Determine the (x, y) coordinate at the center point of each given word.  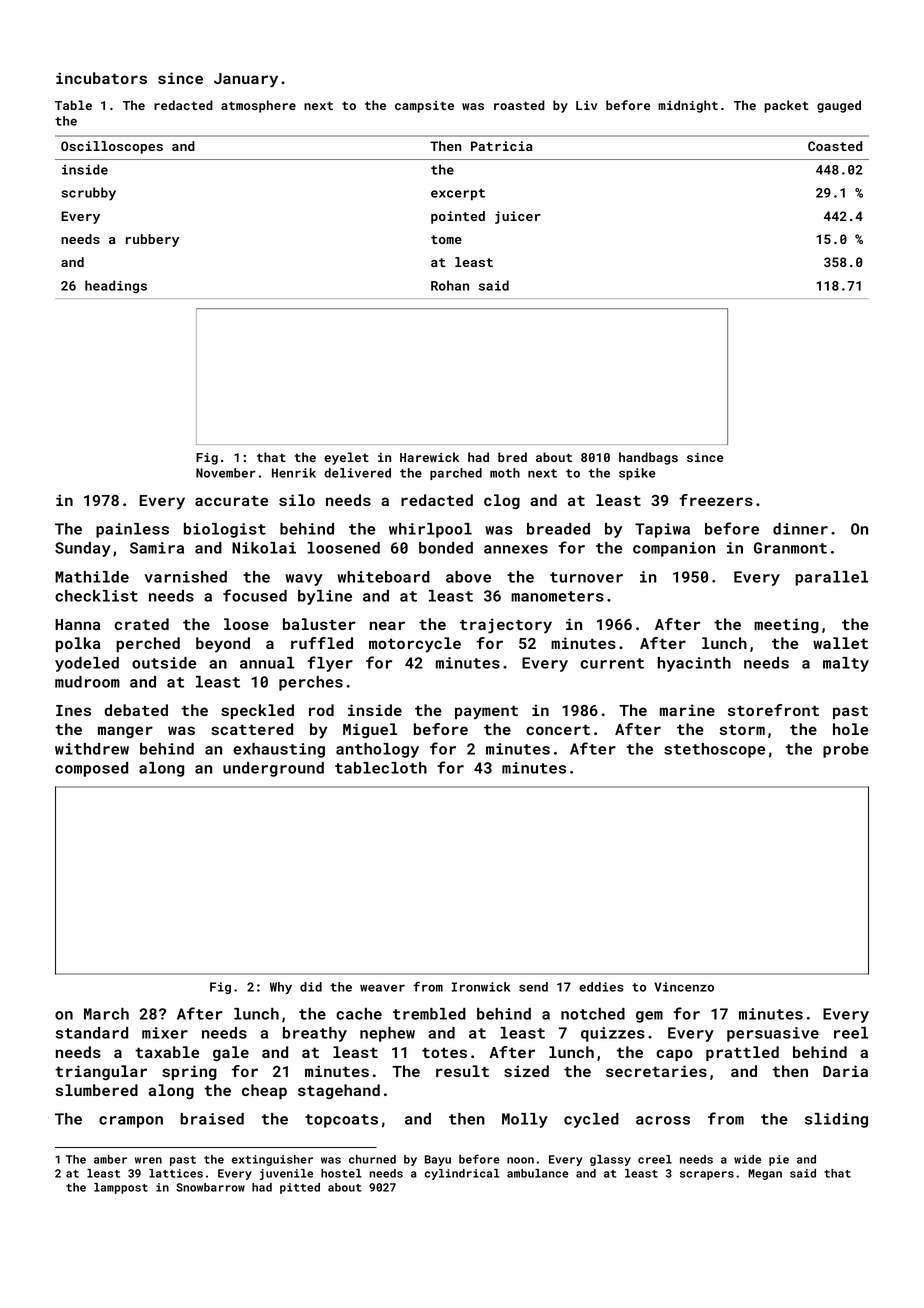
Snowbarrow (210, 1187)
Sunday (83, 549)
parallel (831, 578)
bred (512, 457)
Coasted (835, 146)
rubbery (152, 240)
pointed (458, 217)
